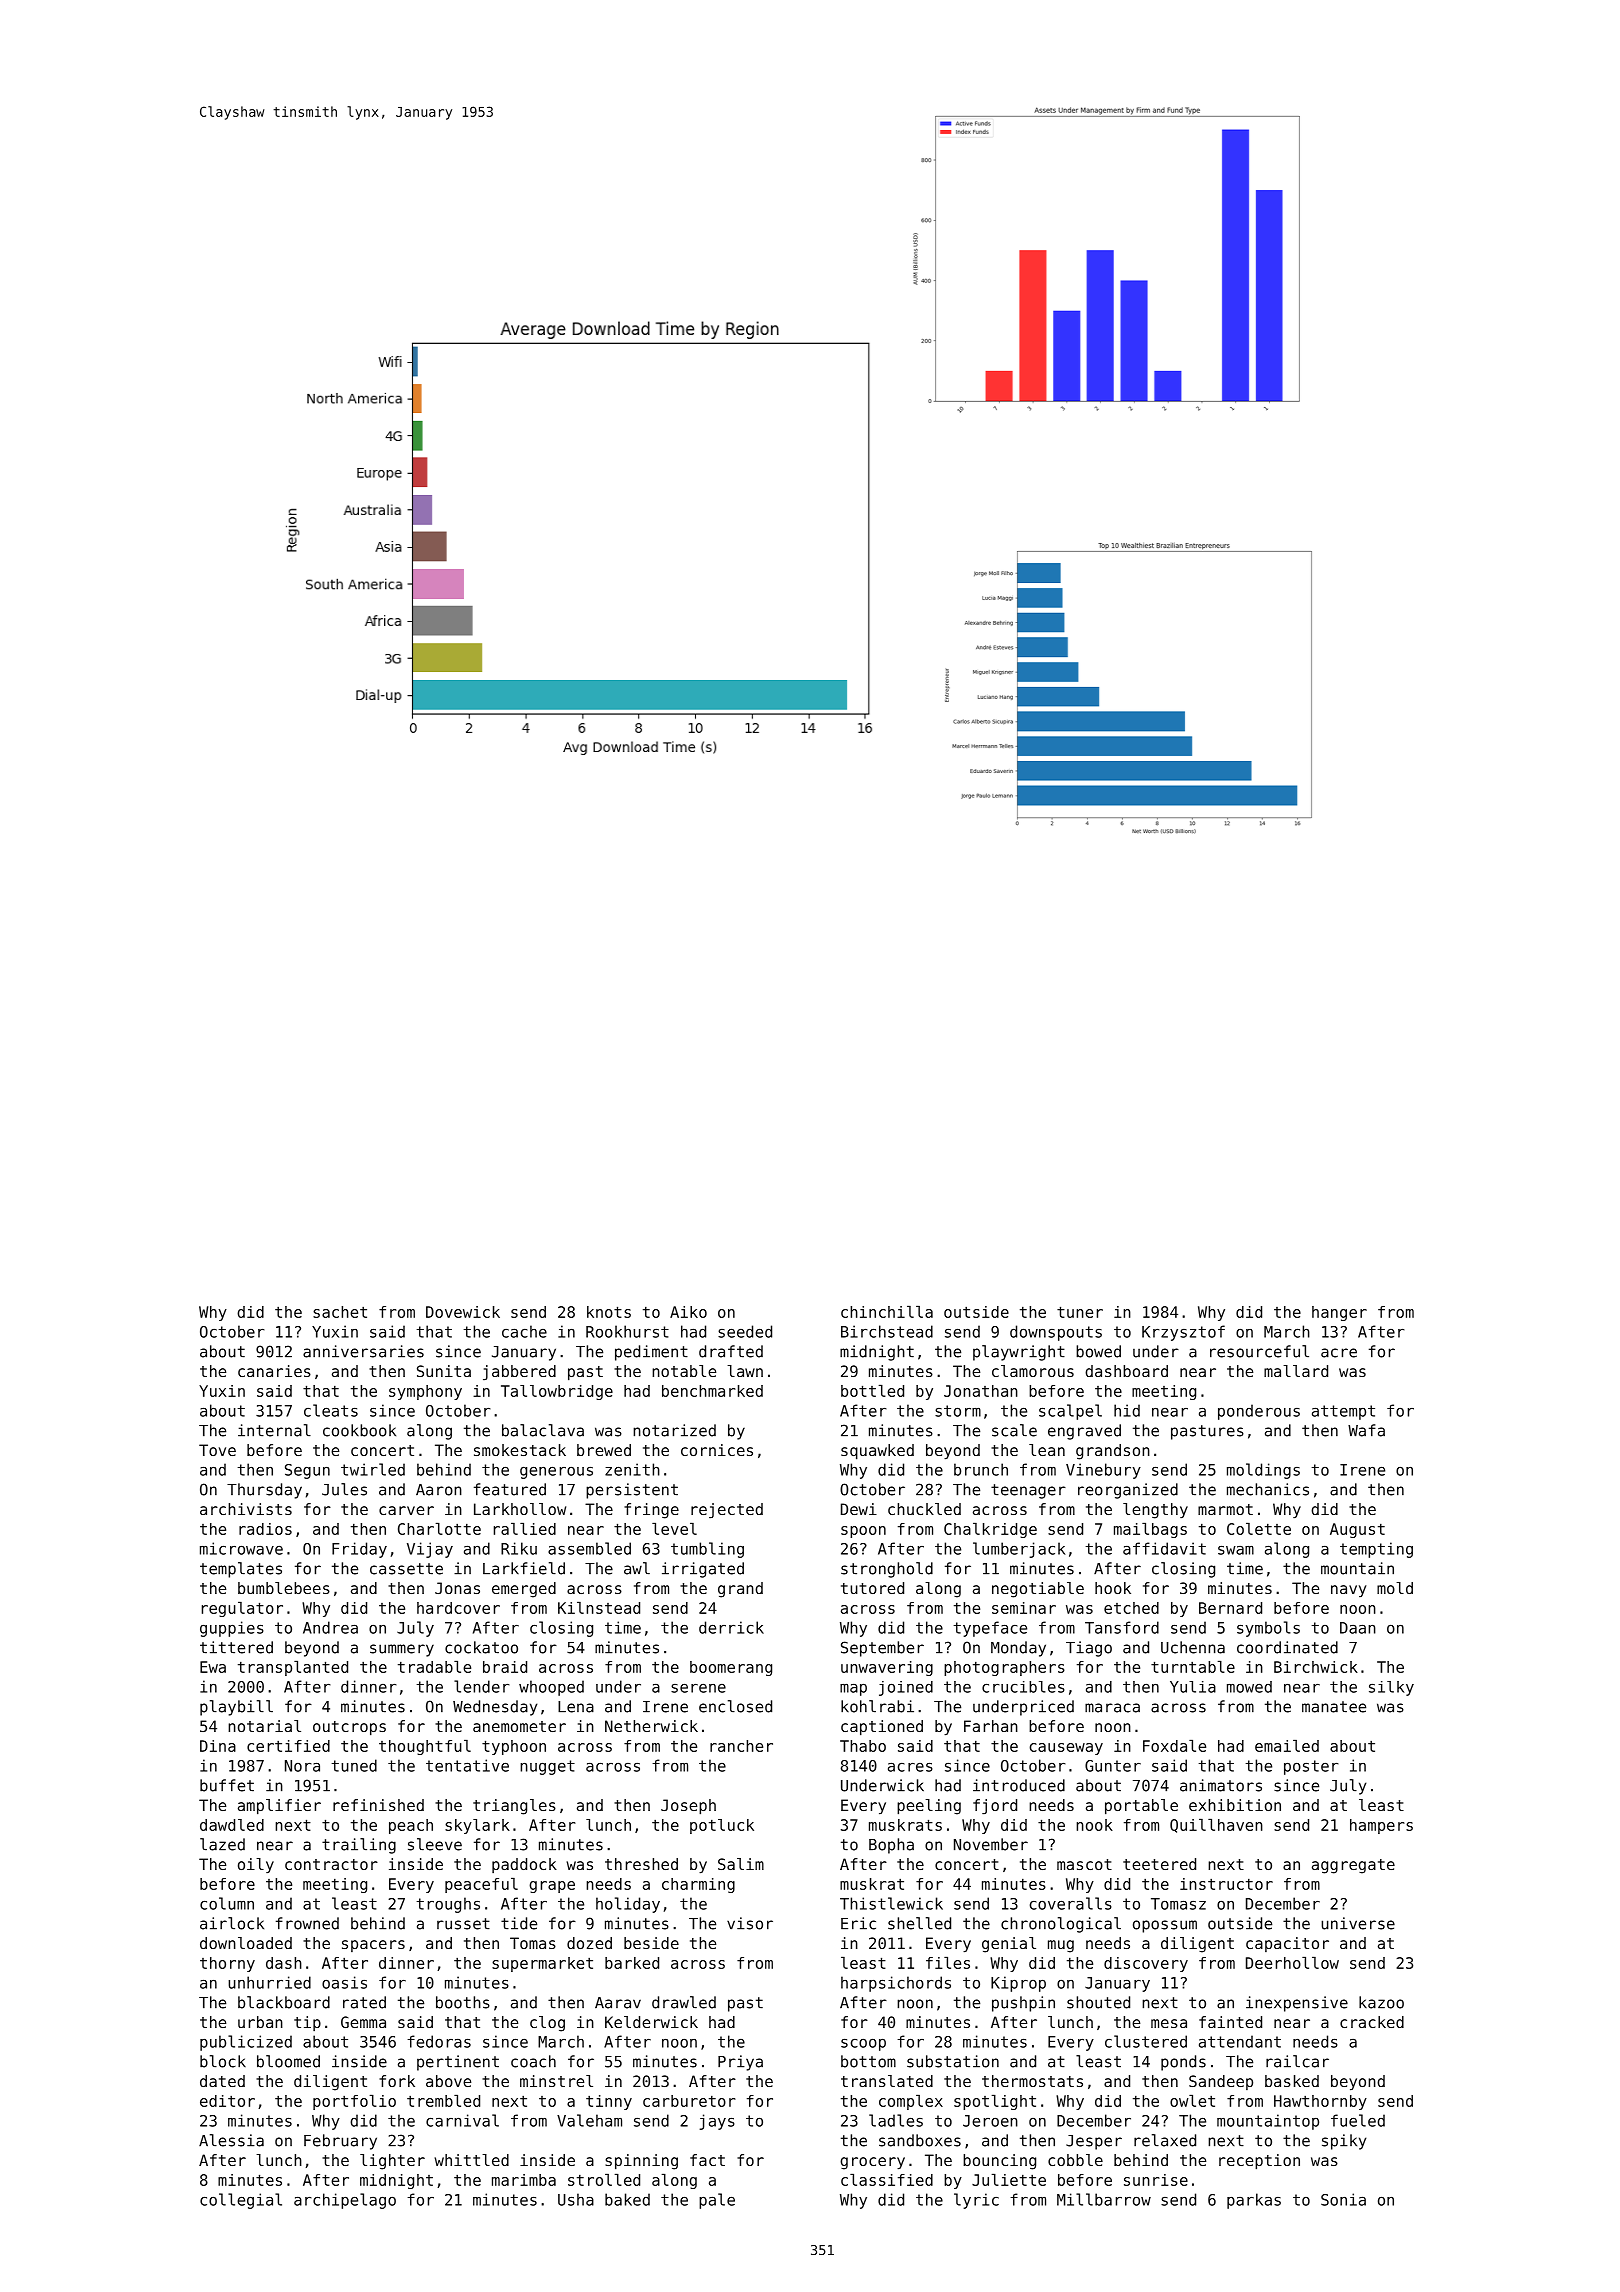 Image resolution: width=1620 pixels, height=2292 pixels. What do you see at coordinates (717, 2201) in the image?
I see `pale` at bounding box center [717, 2201].
